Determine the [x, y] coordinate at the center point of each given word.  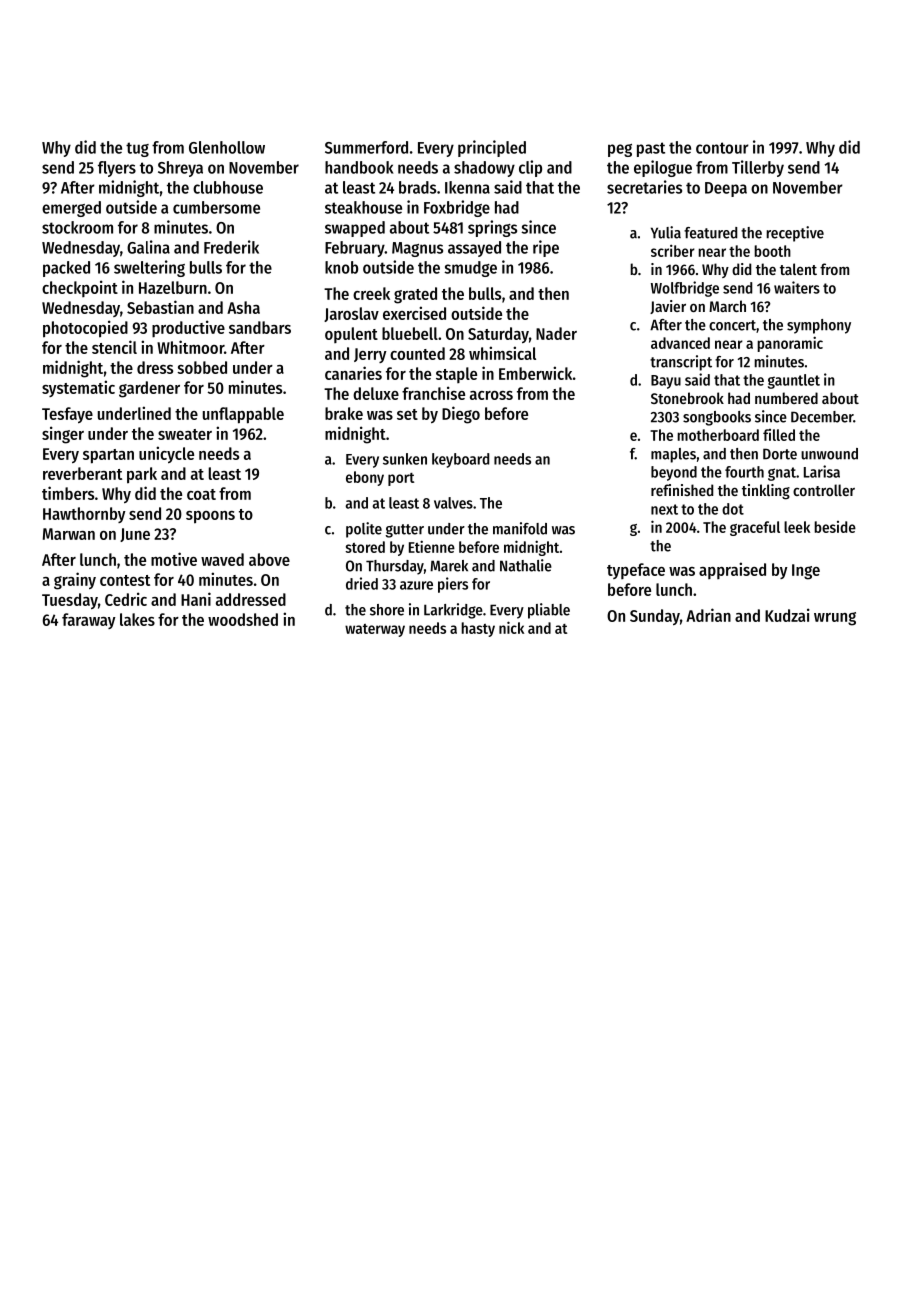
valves [453, 503]
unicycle [166, 454]
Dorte [780, 454]
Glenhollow [227, 147]
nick [511, 627]
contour [722, 148]
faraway [89, 621]
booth [772, 251]
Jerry [370, 355]
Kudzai [787, 615]
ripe [546, 248]
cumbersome [216, 207]
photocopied [85, 329]
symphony [819, 326]
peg [620, 150]
